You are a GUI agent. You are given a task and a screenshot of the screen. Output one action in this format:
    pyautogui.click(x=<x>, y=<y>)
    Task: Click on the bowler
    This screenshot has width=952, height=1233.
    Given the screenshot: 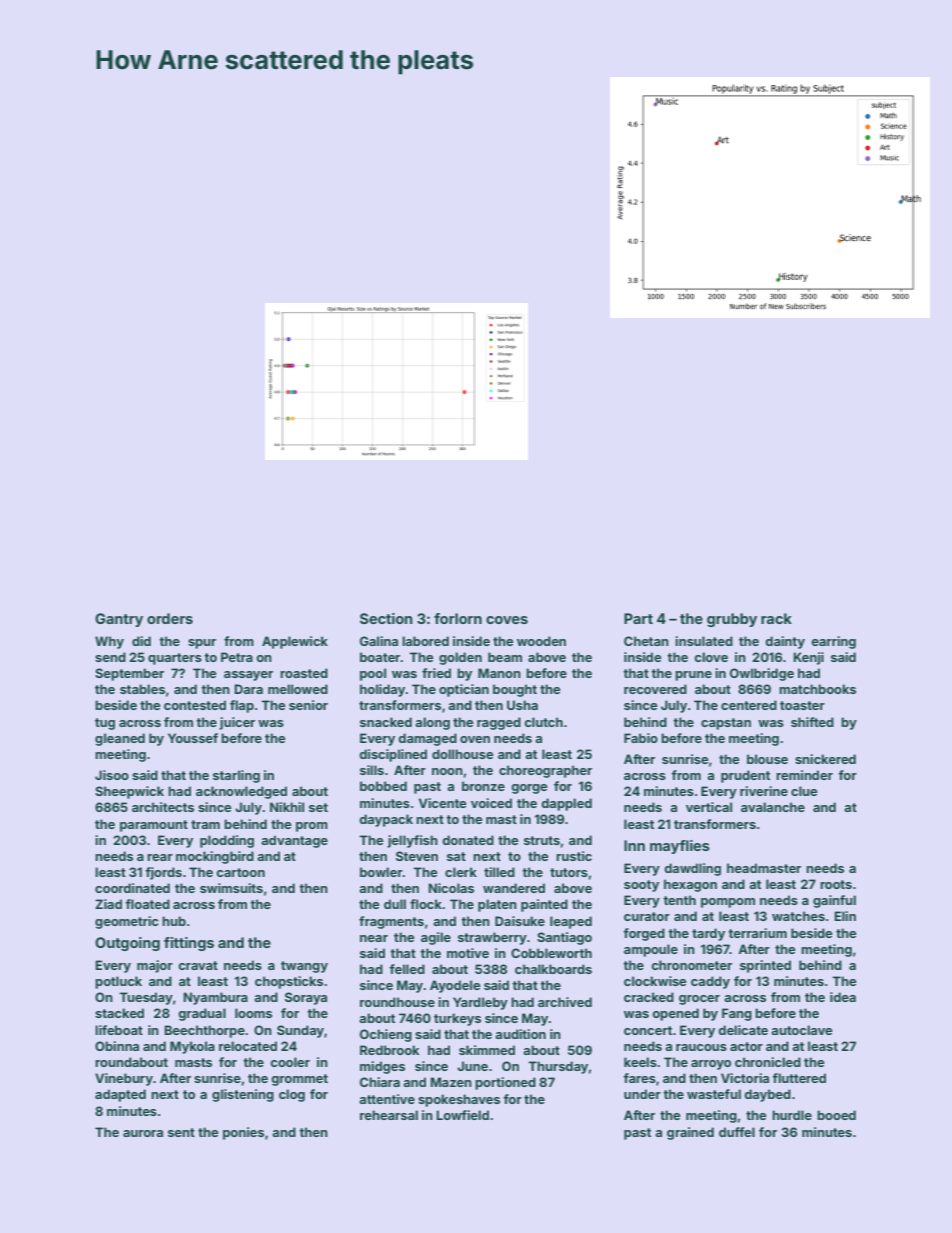 What is the action you would take?
    pyautogui.click(x=381, y=872)
